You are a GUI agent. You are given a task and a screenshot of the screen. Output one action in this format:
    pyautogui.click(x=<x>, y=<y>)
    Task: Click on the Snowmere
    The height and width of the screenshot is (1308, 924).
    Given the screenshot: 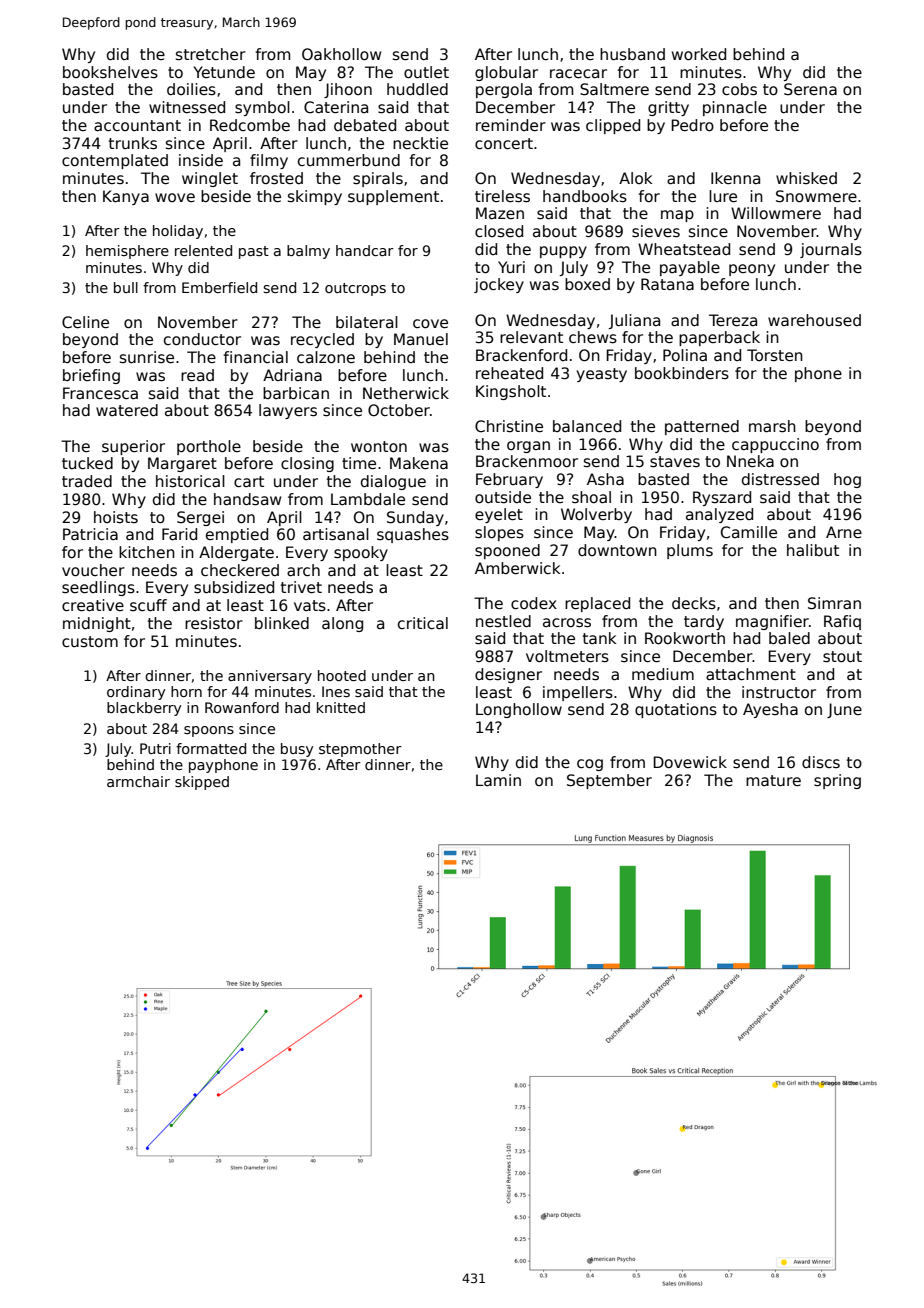 What is the action you would take?
    pyautogui.click(x=816, y=196)
